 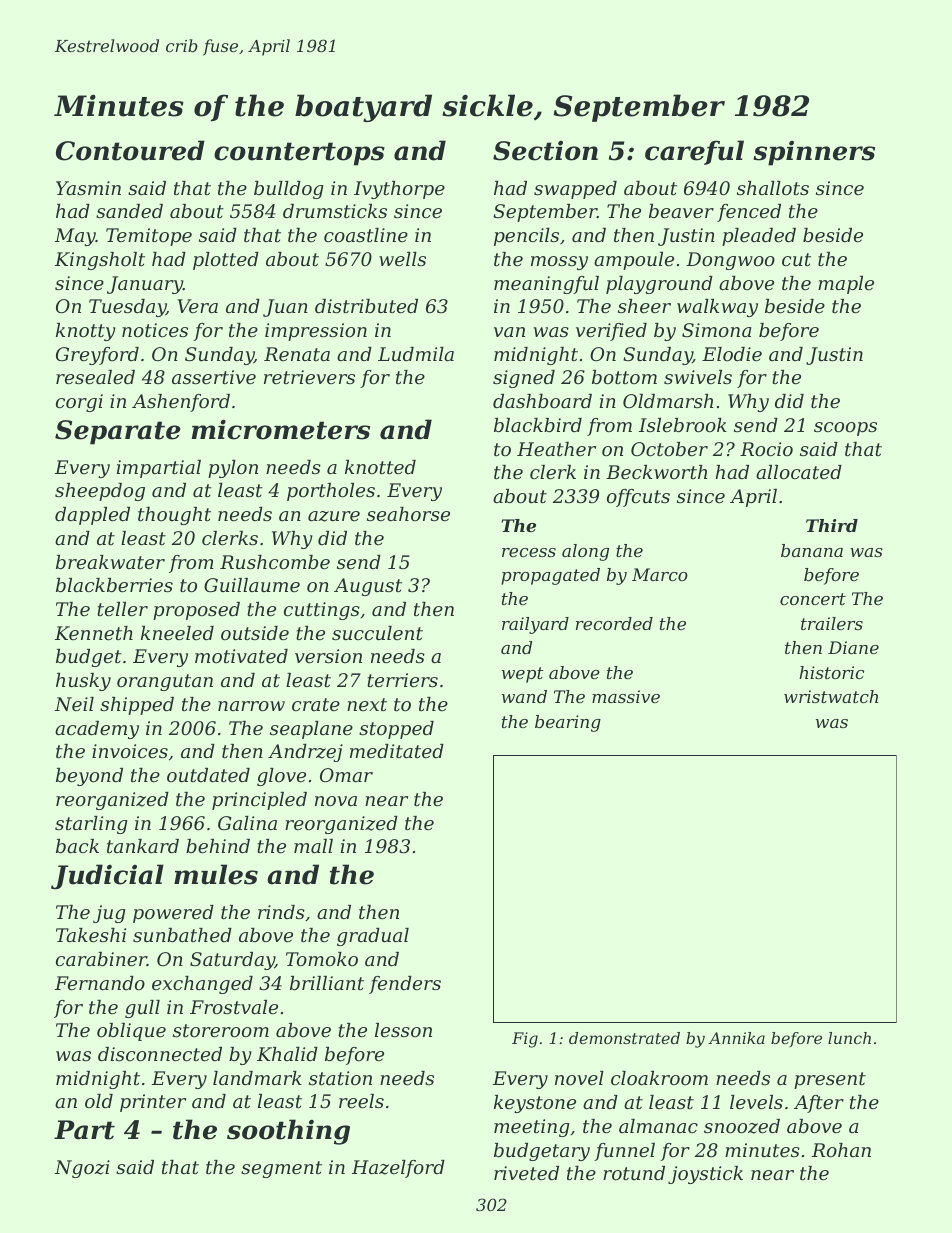 I want to click on careful, so click(x=694, y=152).
